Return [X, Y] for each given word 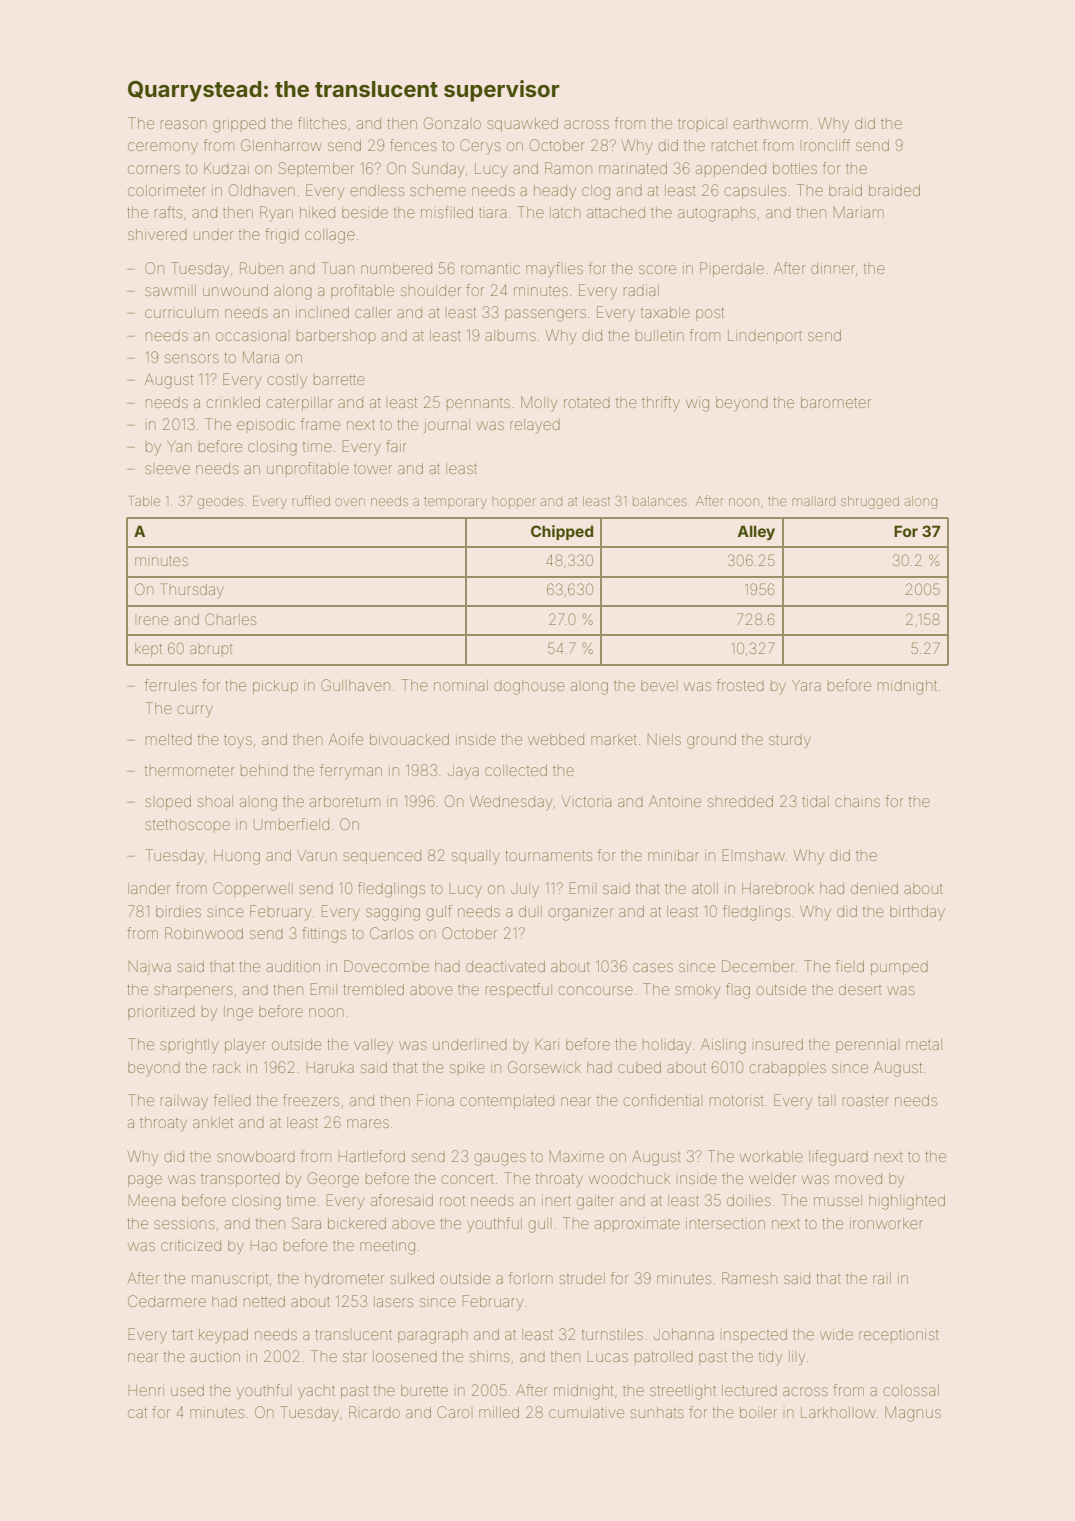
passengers [545, 315]
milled [499, 1412]
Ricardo [374, 1412]
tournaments [548, 855]
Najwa [150, 968]
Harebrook [778, 888]
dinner [833, 268]
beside [365, 212]
